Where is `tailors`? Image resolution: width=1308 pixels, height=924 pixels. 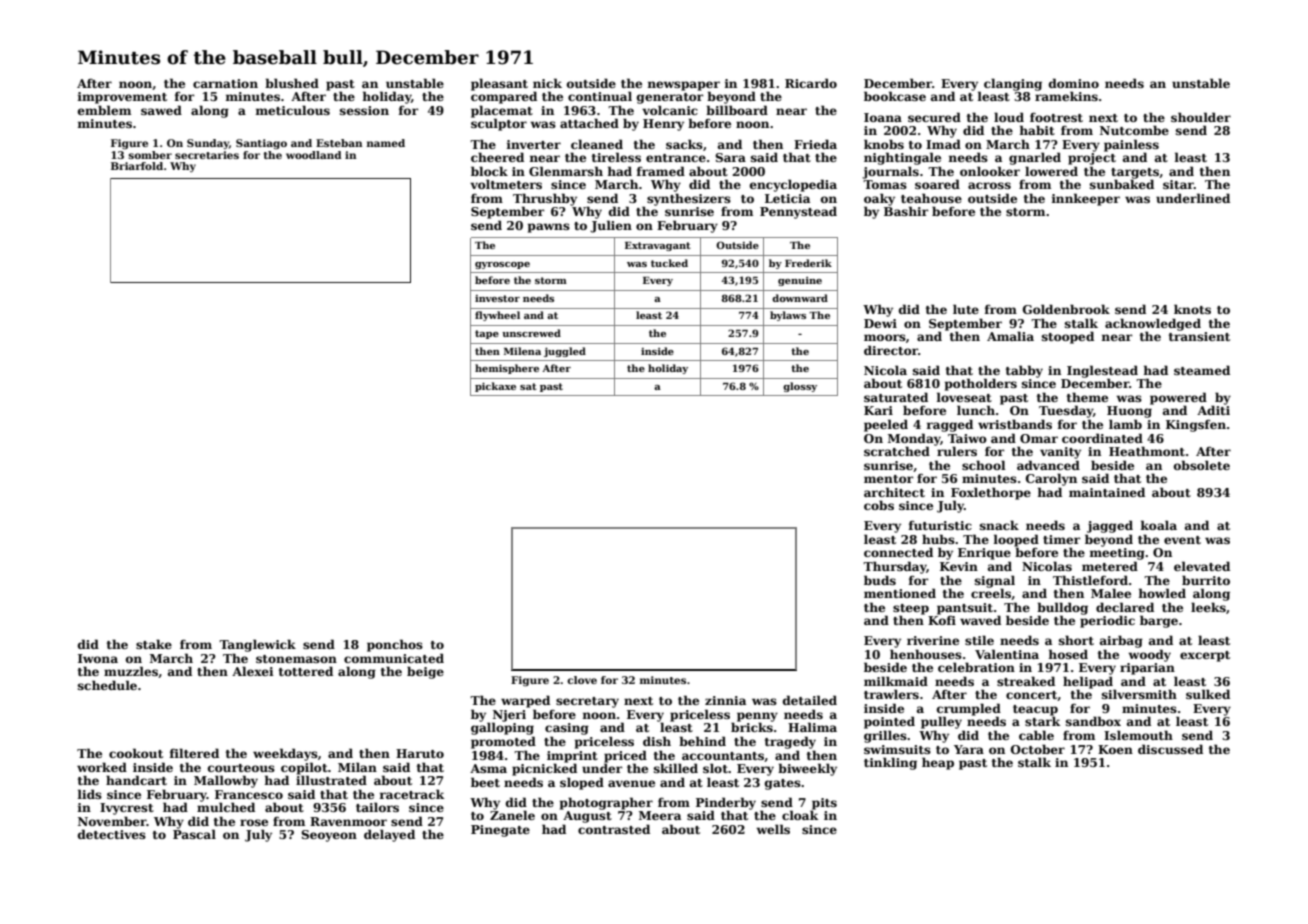 tailors is located at coordinates (377, 807).
